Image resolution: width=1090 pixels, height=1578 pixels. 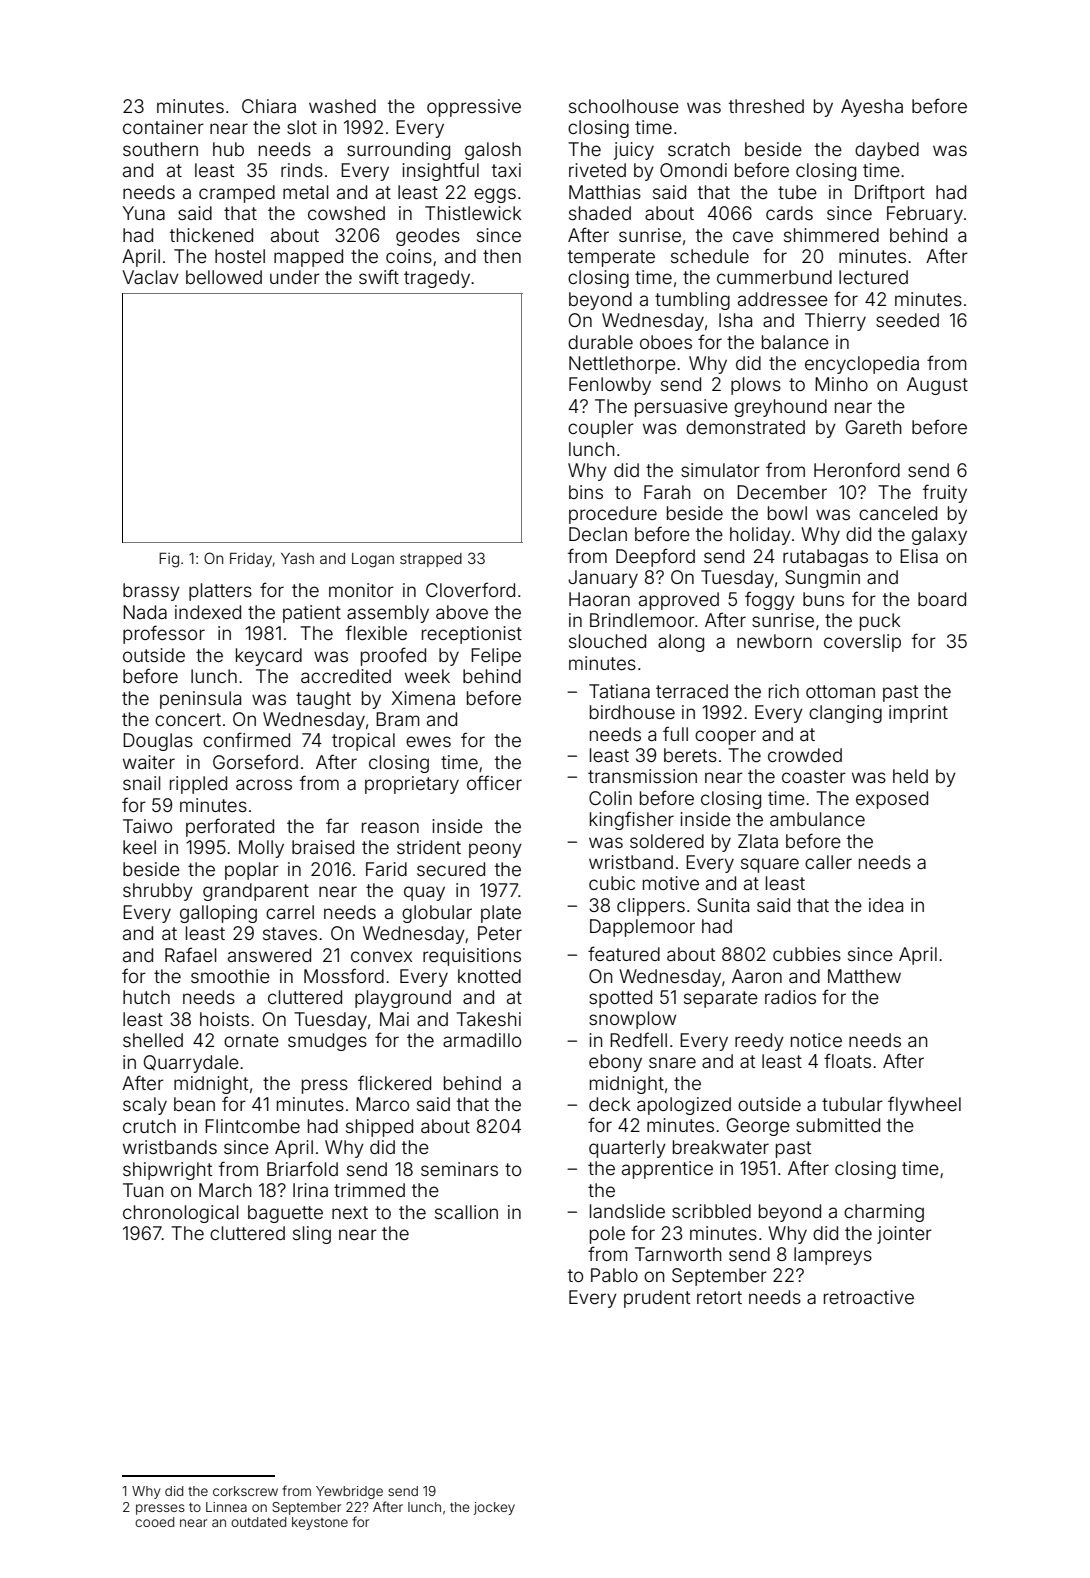 What do you see at coordinates (598, 534) in the image?
I see `Declan` at bounding box center [598, 534].
